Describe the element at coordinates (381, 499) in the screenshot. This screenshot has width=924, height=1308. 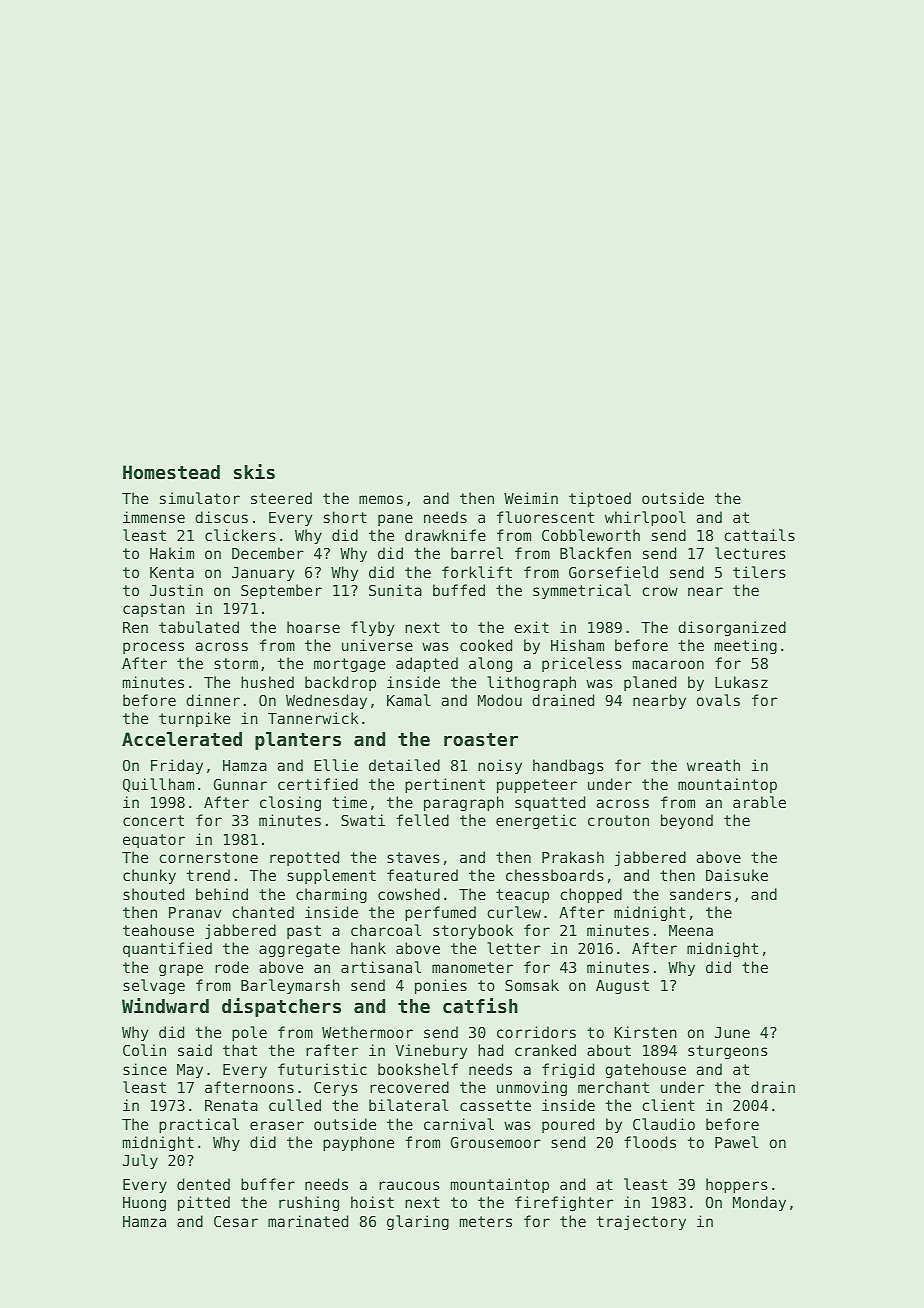
I see `memos` at that location.
